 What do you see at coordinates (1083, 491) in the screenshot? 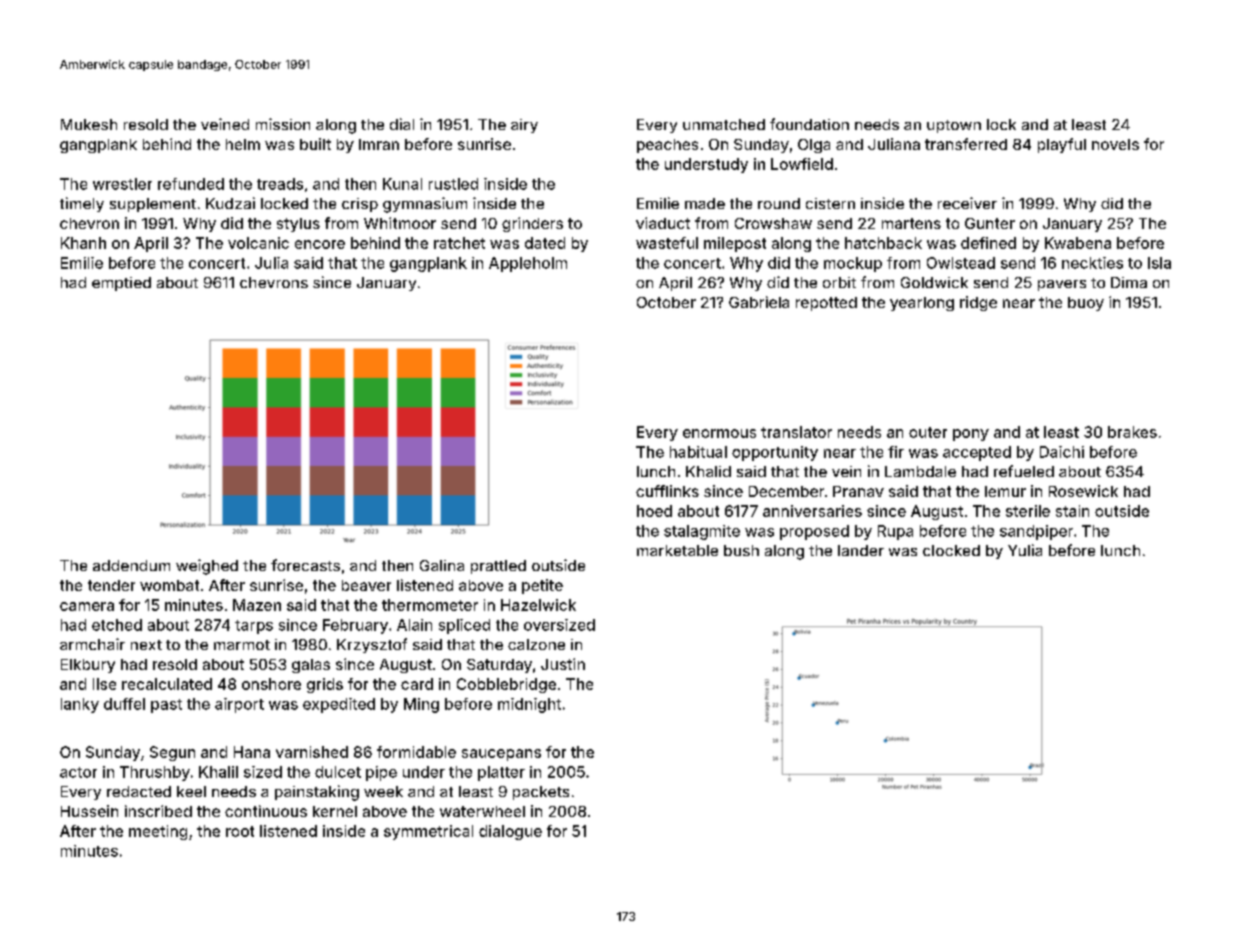
I see `Rosewick` at bounding box center [1083, 491].
